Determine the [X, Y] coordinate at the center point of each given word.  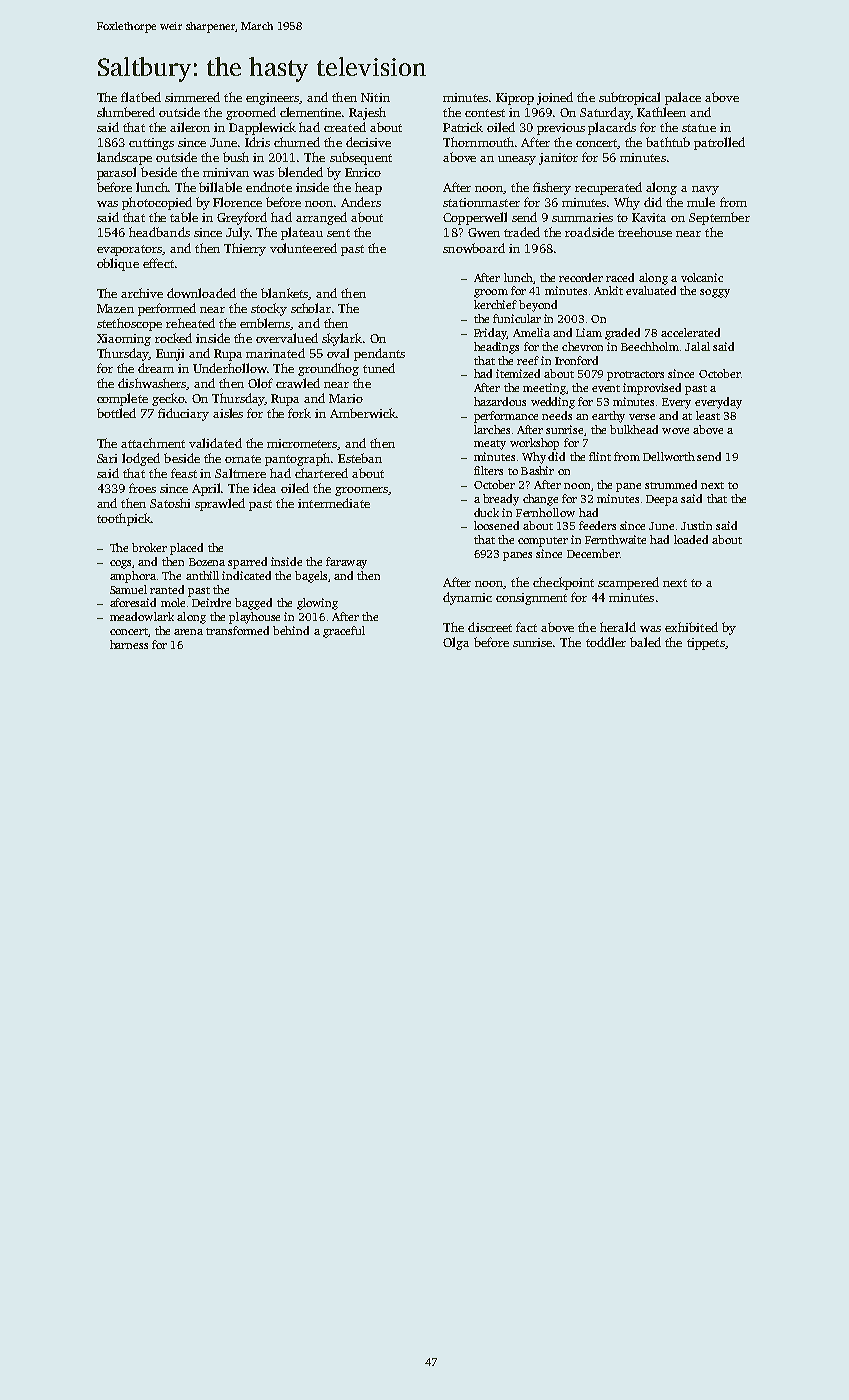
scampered [628, 583]
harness [129, 644]
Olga [456, 643]
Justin [696, 525]
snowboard [474, 248]
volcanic [702, 277]
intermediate [334, 503]
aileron [190, 127]
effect [158, 263]
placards [612, 128]
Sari [107, 458]
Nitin [375, 97]
